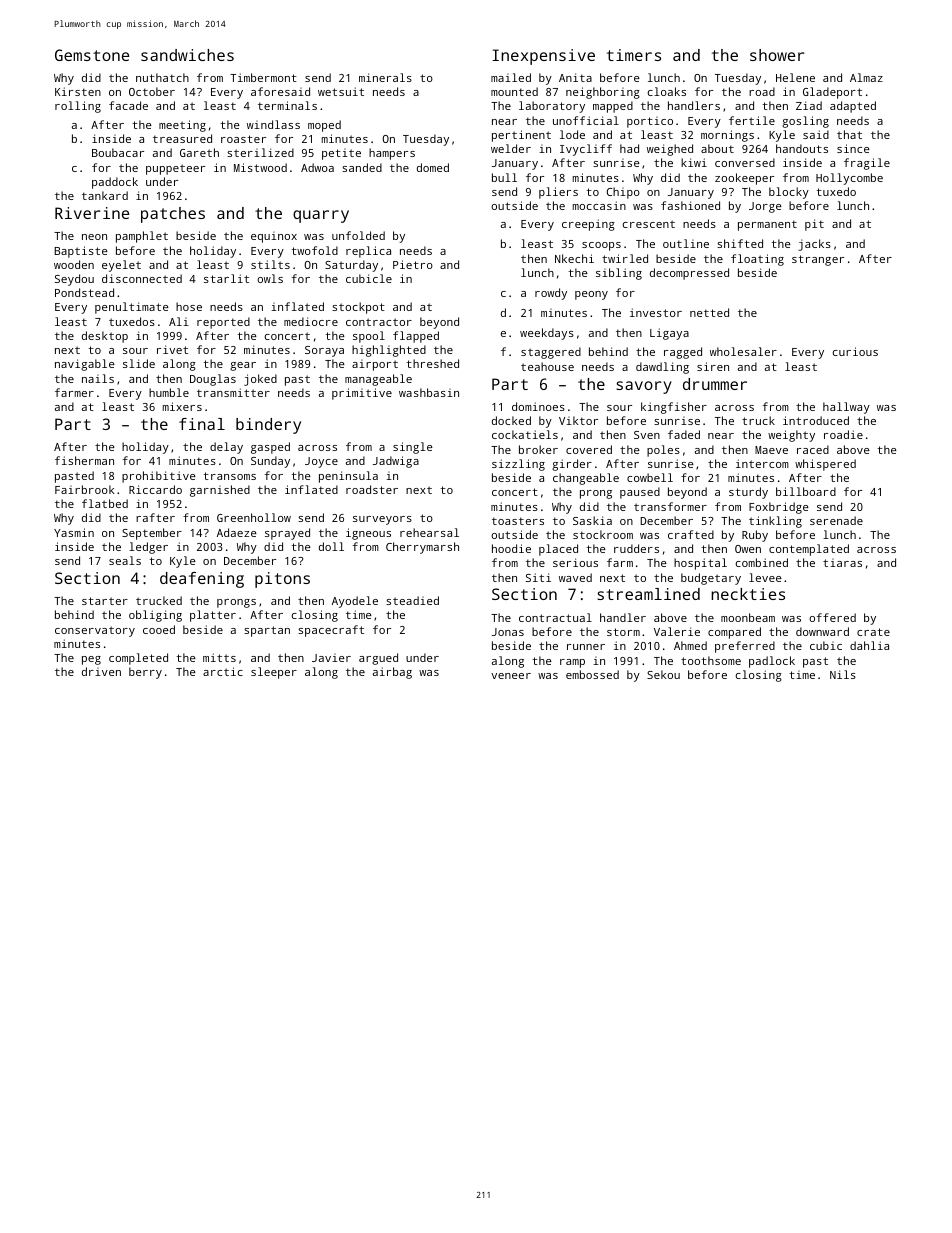 The image size is (952, 1233). I want to click on driven, so click(101, 671).
